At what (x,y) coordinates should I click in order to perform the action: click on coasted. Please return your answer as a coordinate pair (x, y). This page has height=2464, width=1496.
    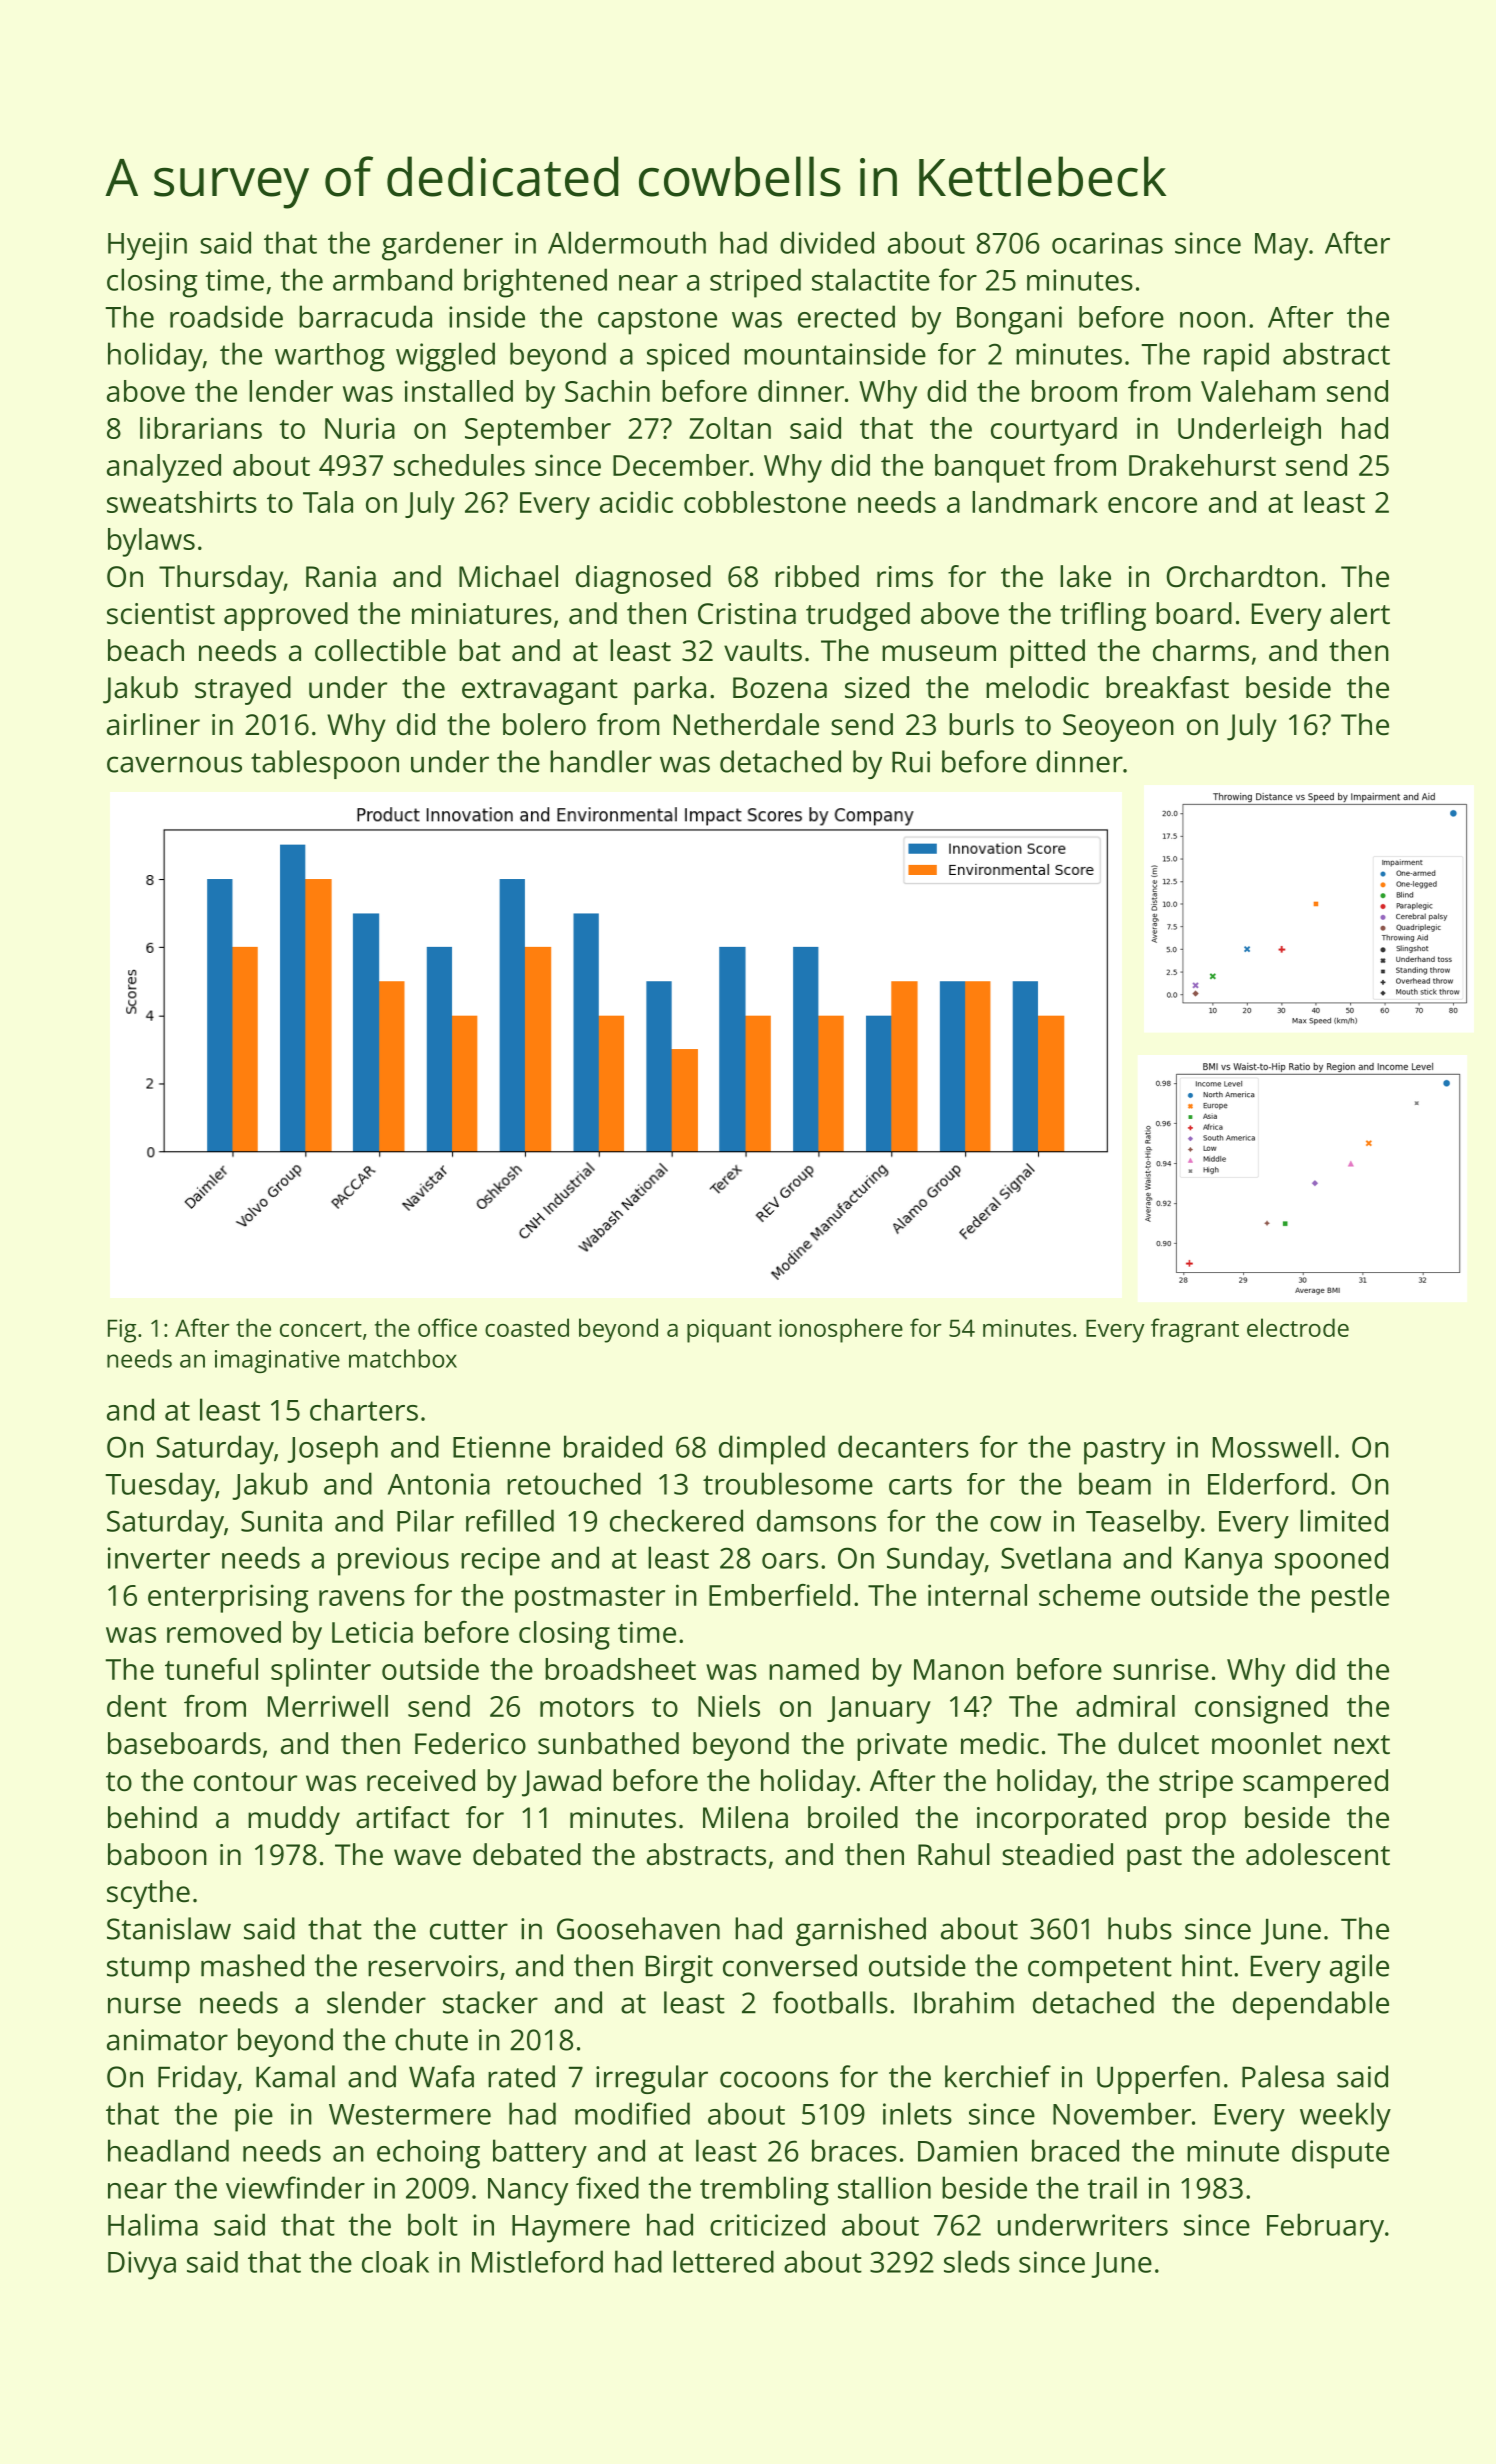
    Looking at the image, I should click on (527, 1327).
